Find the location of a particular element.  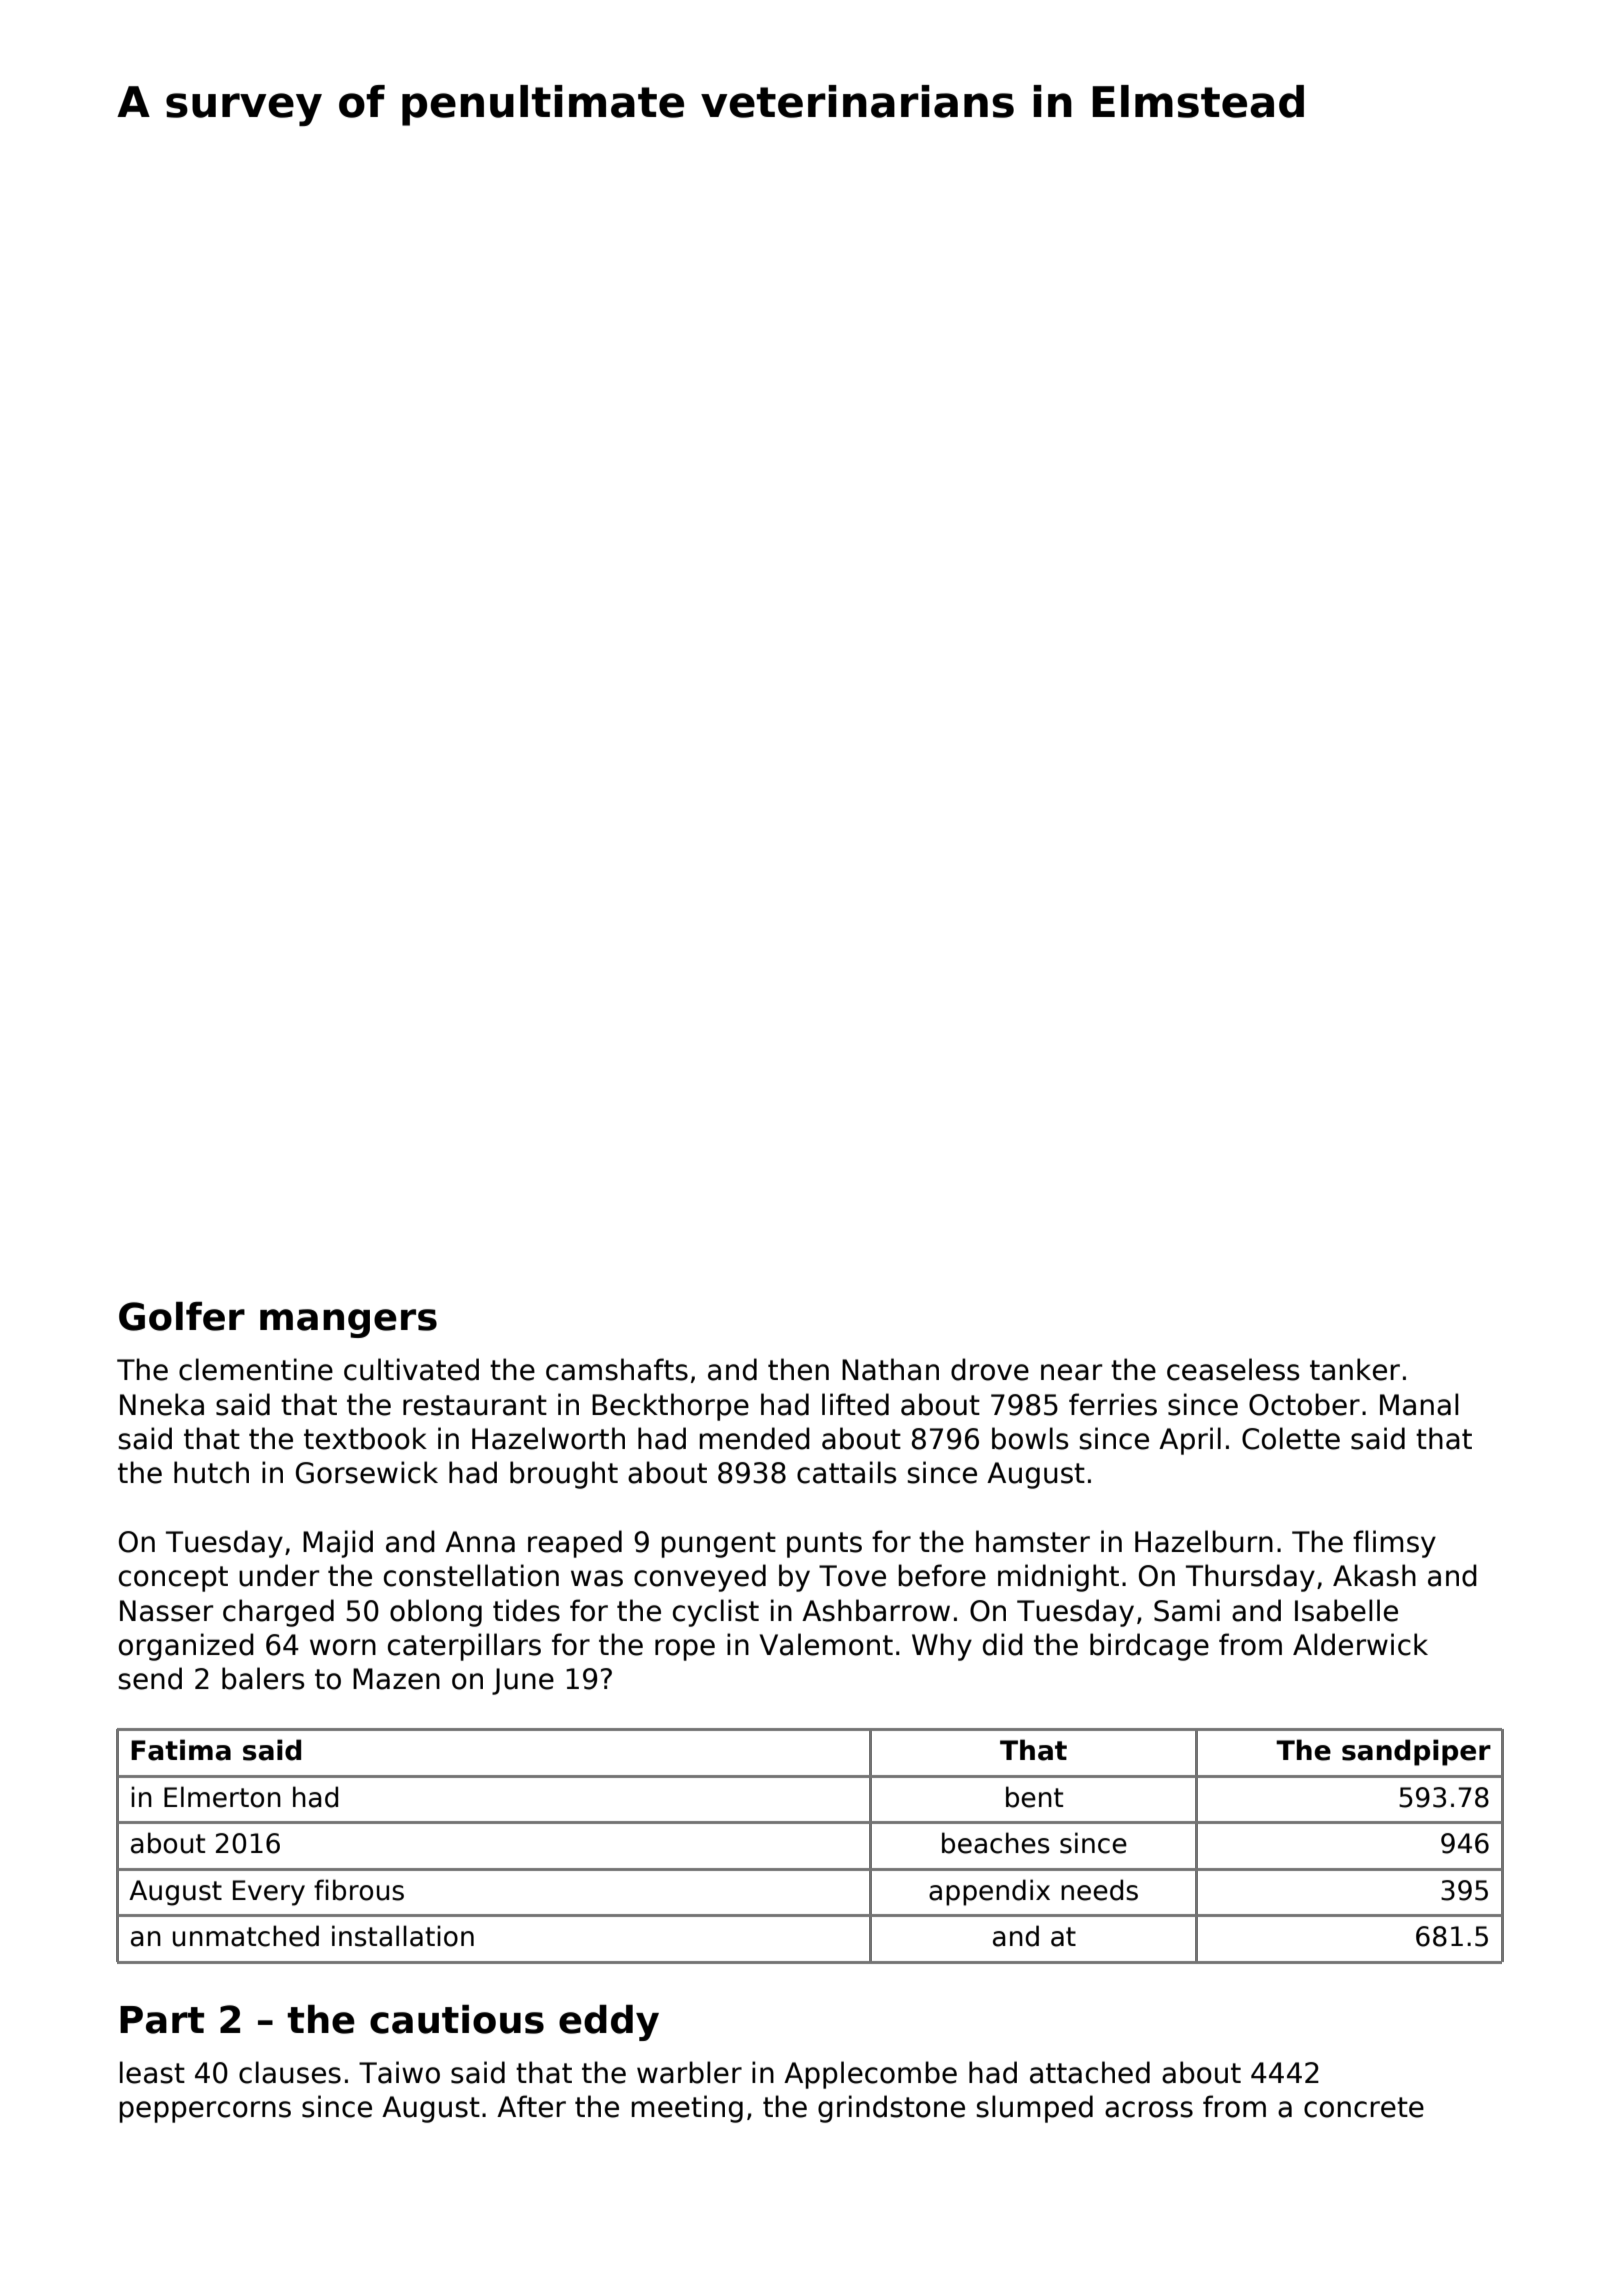

Colette is located at coordinates (1291, 1438).
